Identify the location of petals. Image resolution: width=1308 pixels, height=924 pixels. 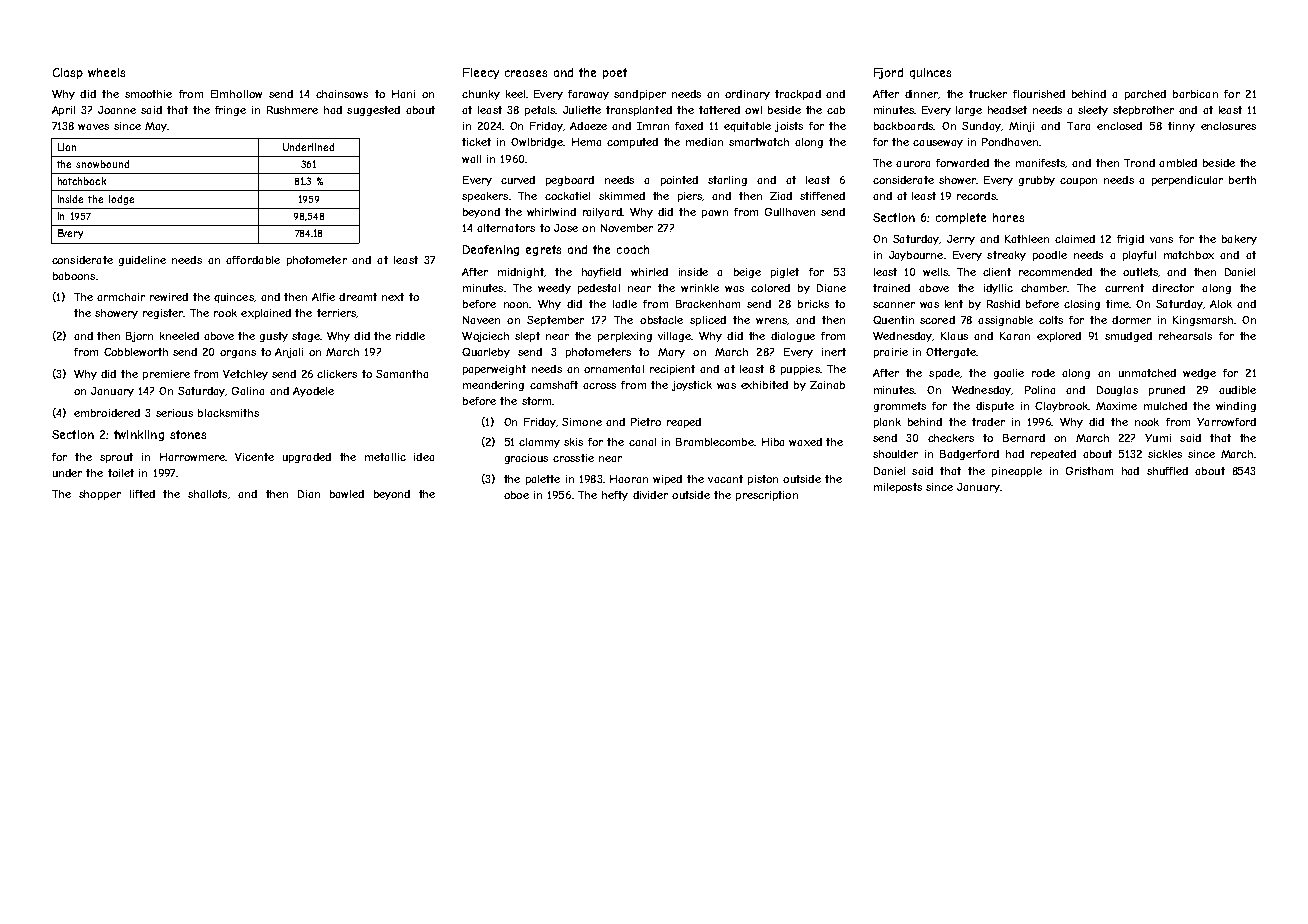
(540, 111).
